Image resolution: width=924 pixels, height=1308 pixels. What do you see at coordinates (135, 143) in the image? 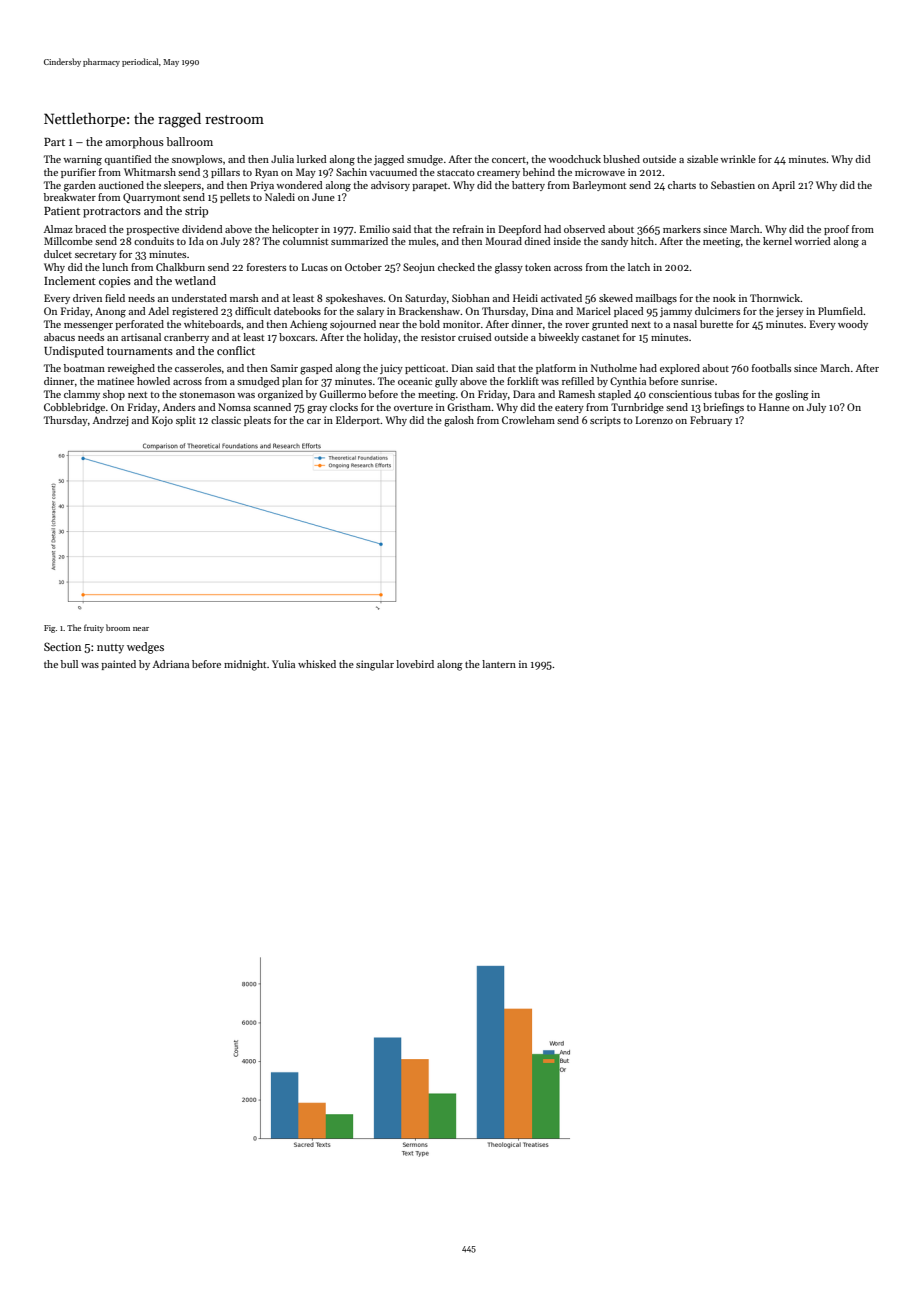
I see `amorphous` at bounding box center [135, 143].
